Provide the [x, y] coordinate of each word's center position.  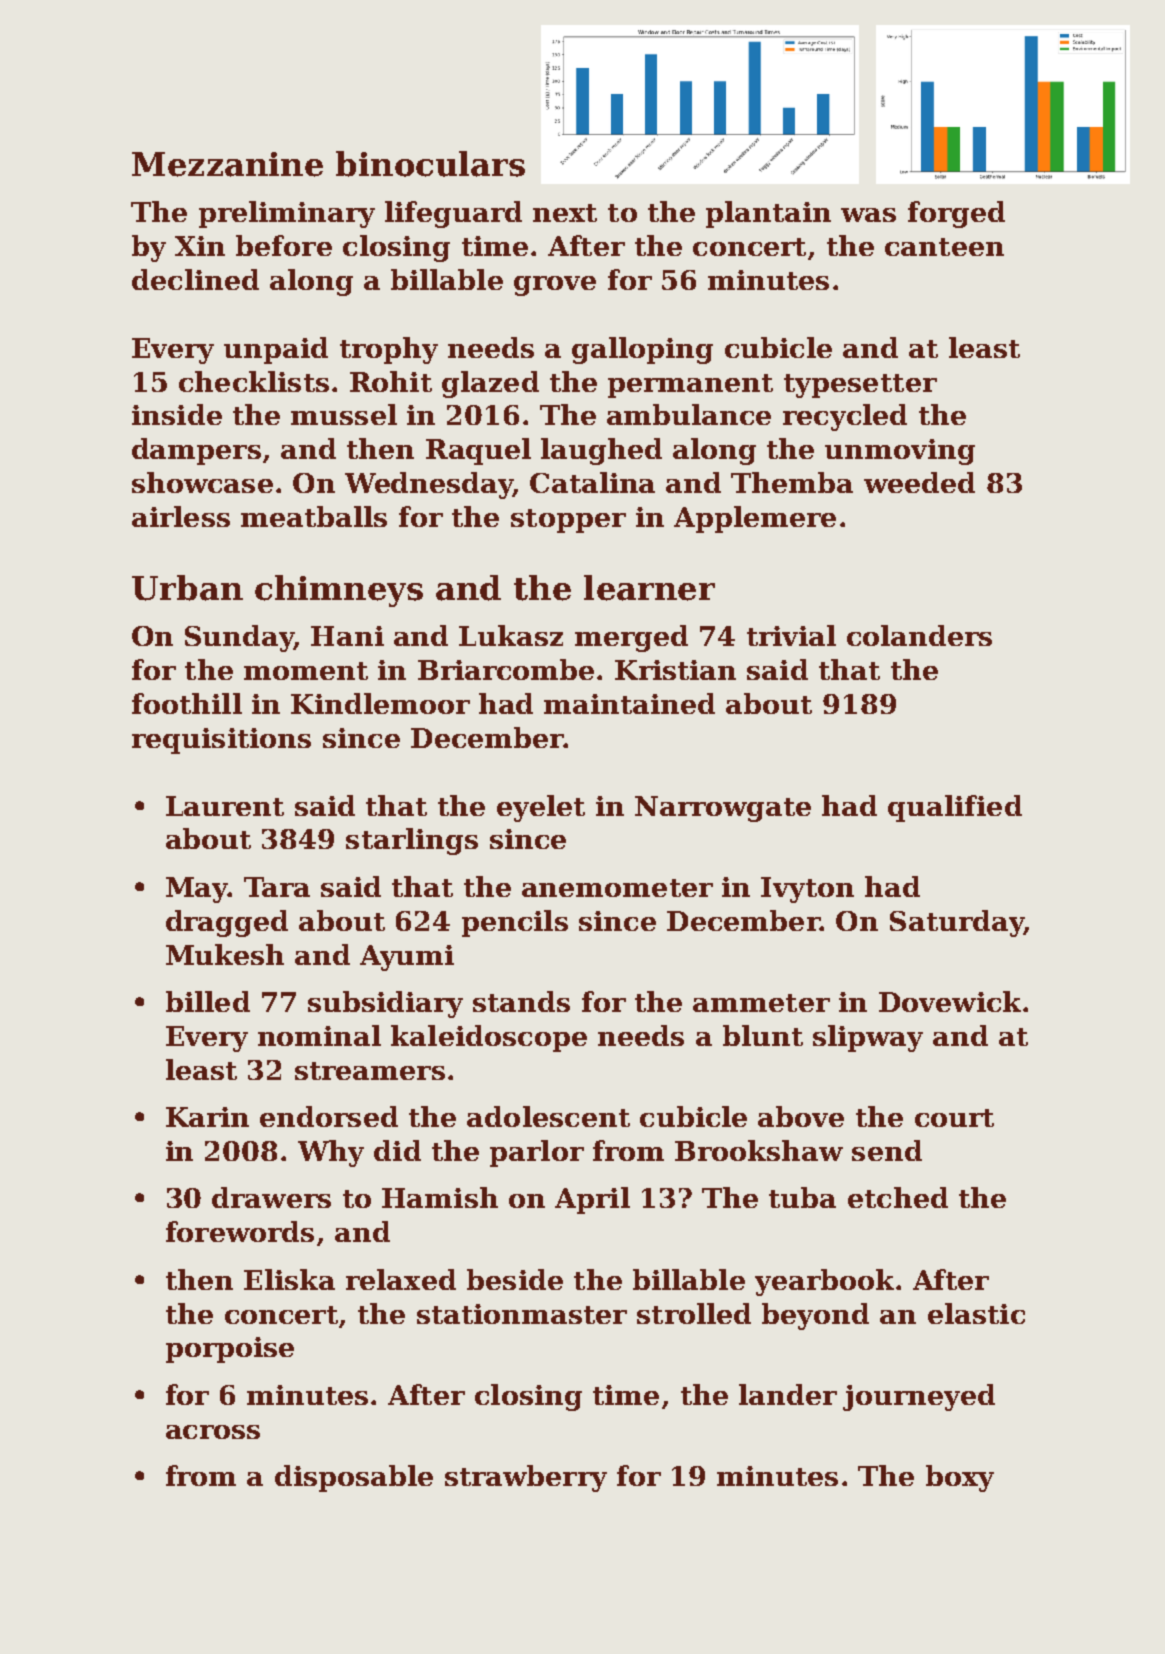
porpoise [230, 1350]
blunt [763, 1035]
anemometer [617, 888]
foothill [187, 703]
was [868, 215]
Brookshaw [759, 1150]
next [565, 213]
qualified [955, 808]
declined [195, 279]
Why [331, 1153]
